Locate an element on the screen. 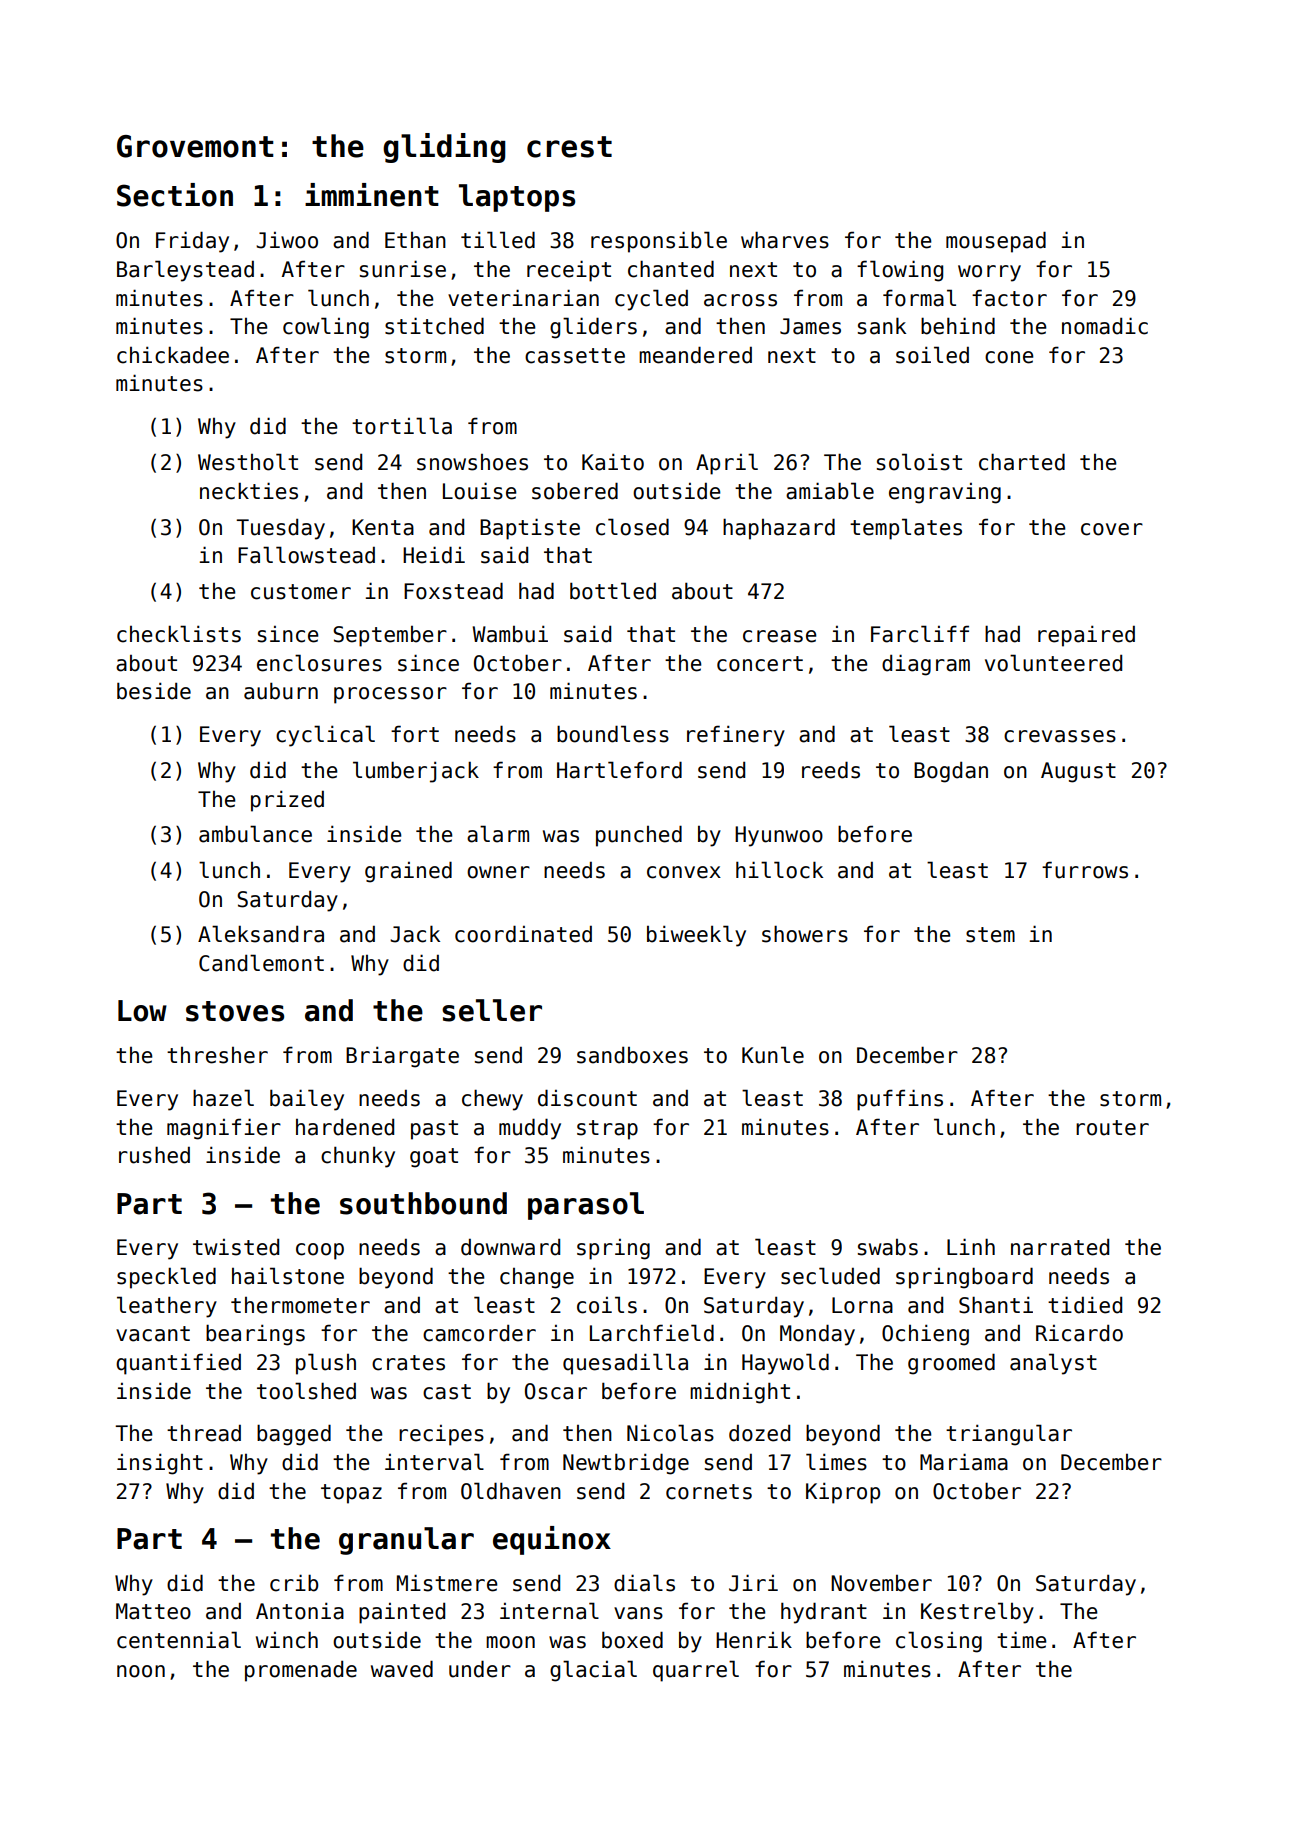  router is located at coordinates (1112, 1128).
